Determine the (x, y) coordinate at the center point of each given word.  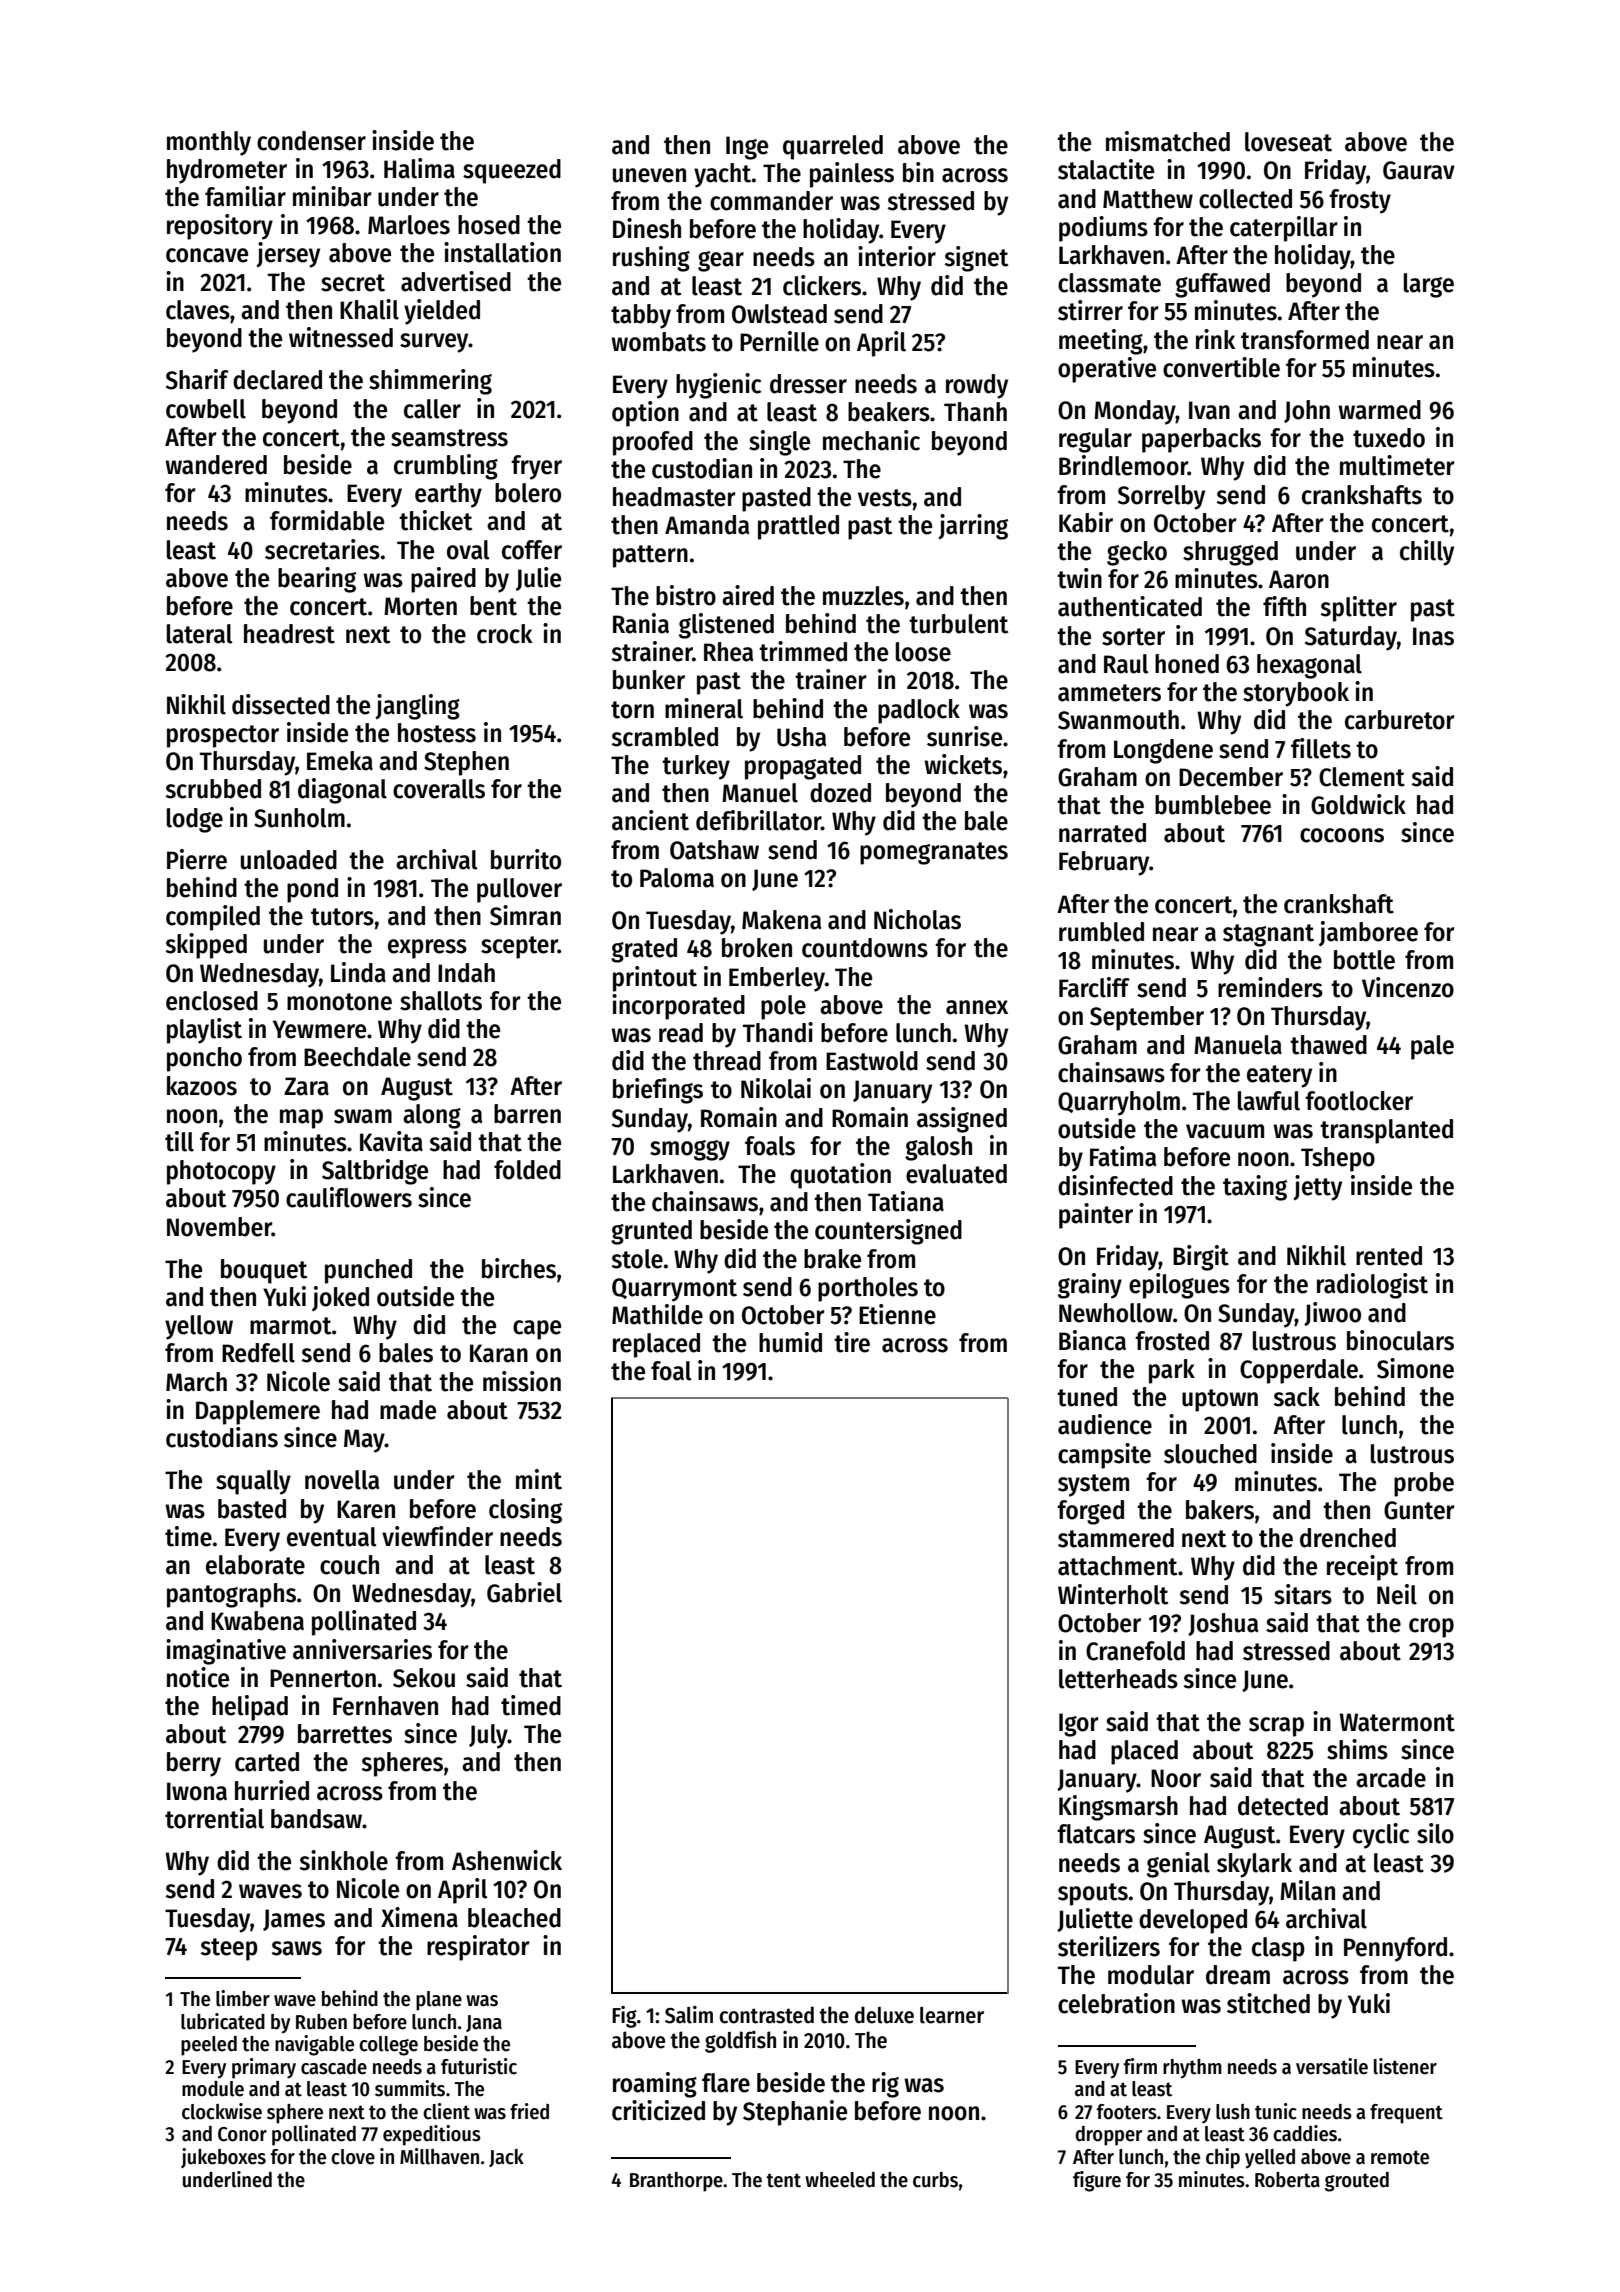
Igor (1079, 1725)
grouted (1357, 2182)
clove (353, 2157)
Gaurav (1419, 170)
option (645, 414)
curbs (935, 2180)
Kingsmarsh (1118, 1808)
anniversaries (362, 1649)
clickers (822, 285)
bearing (317, 580)
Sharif (197, 379)
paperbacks (1201, 440)
